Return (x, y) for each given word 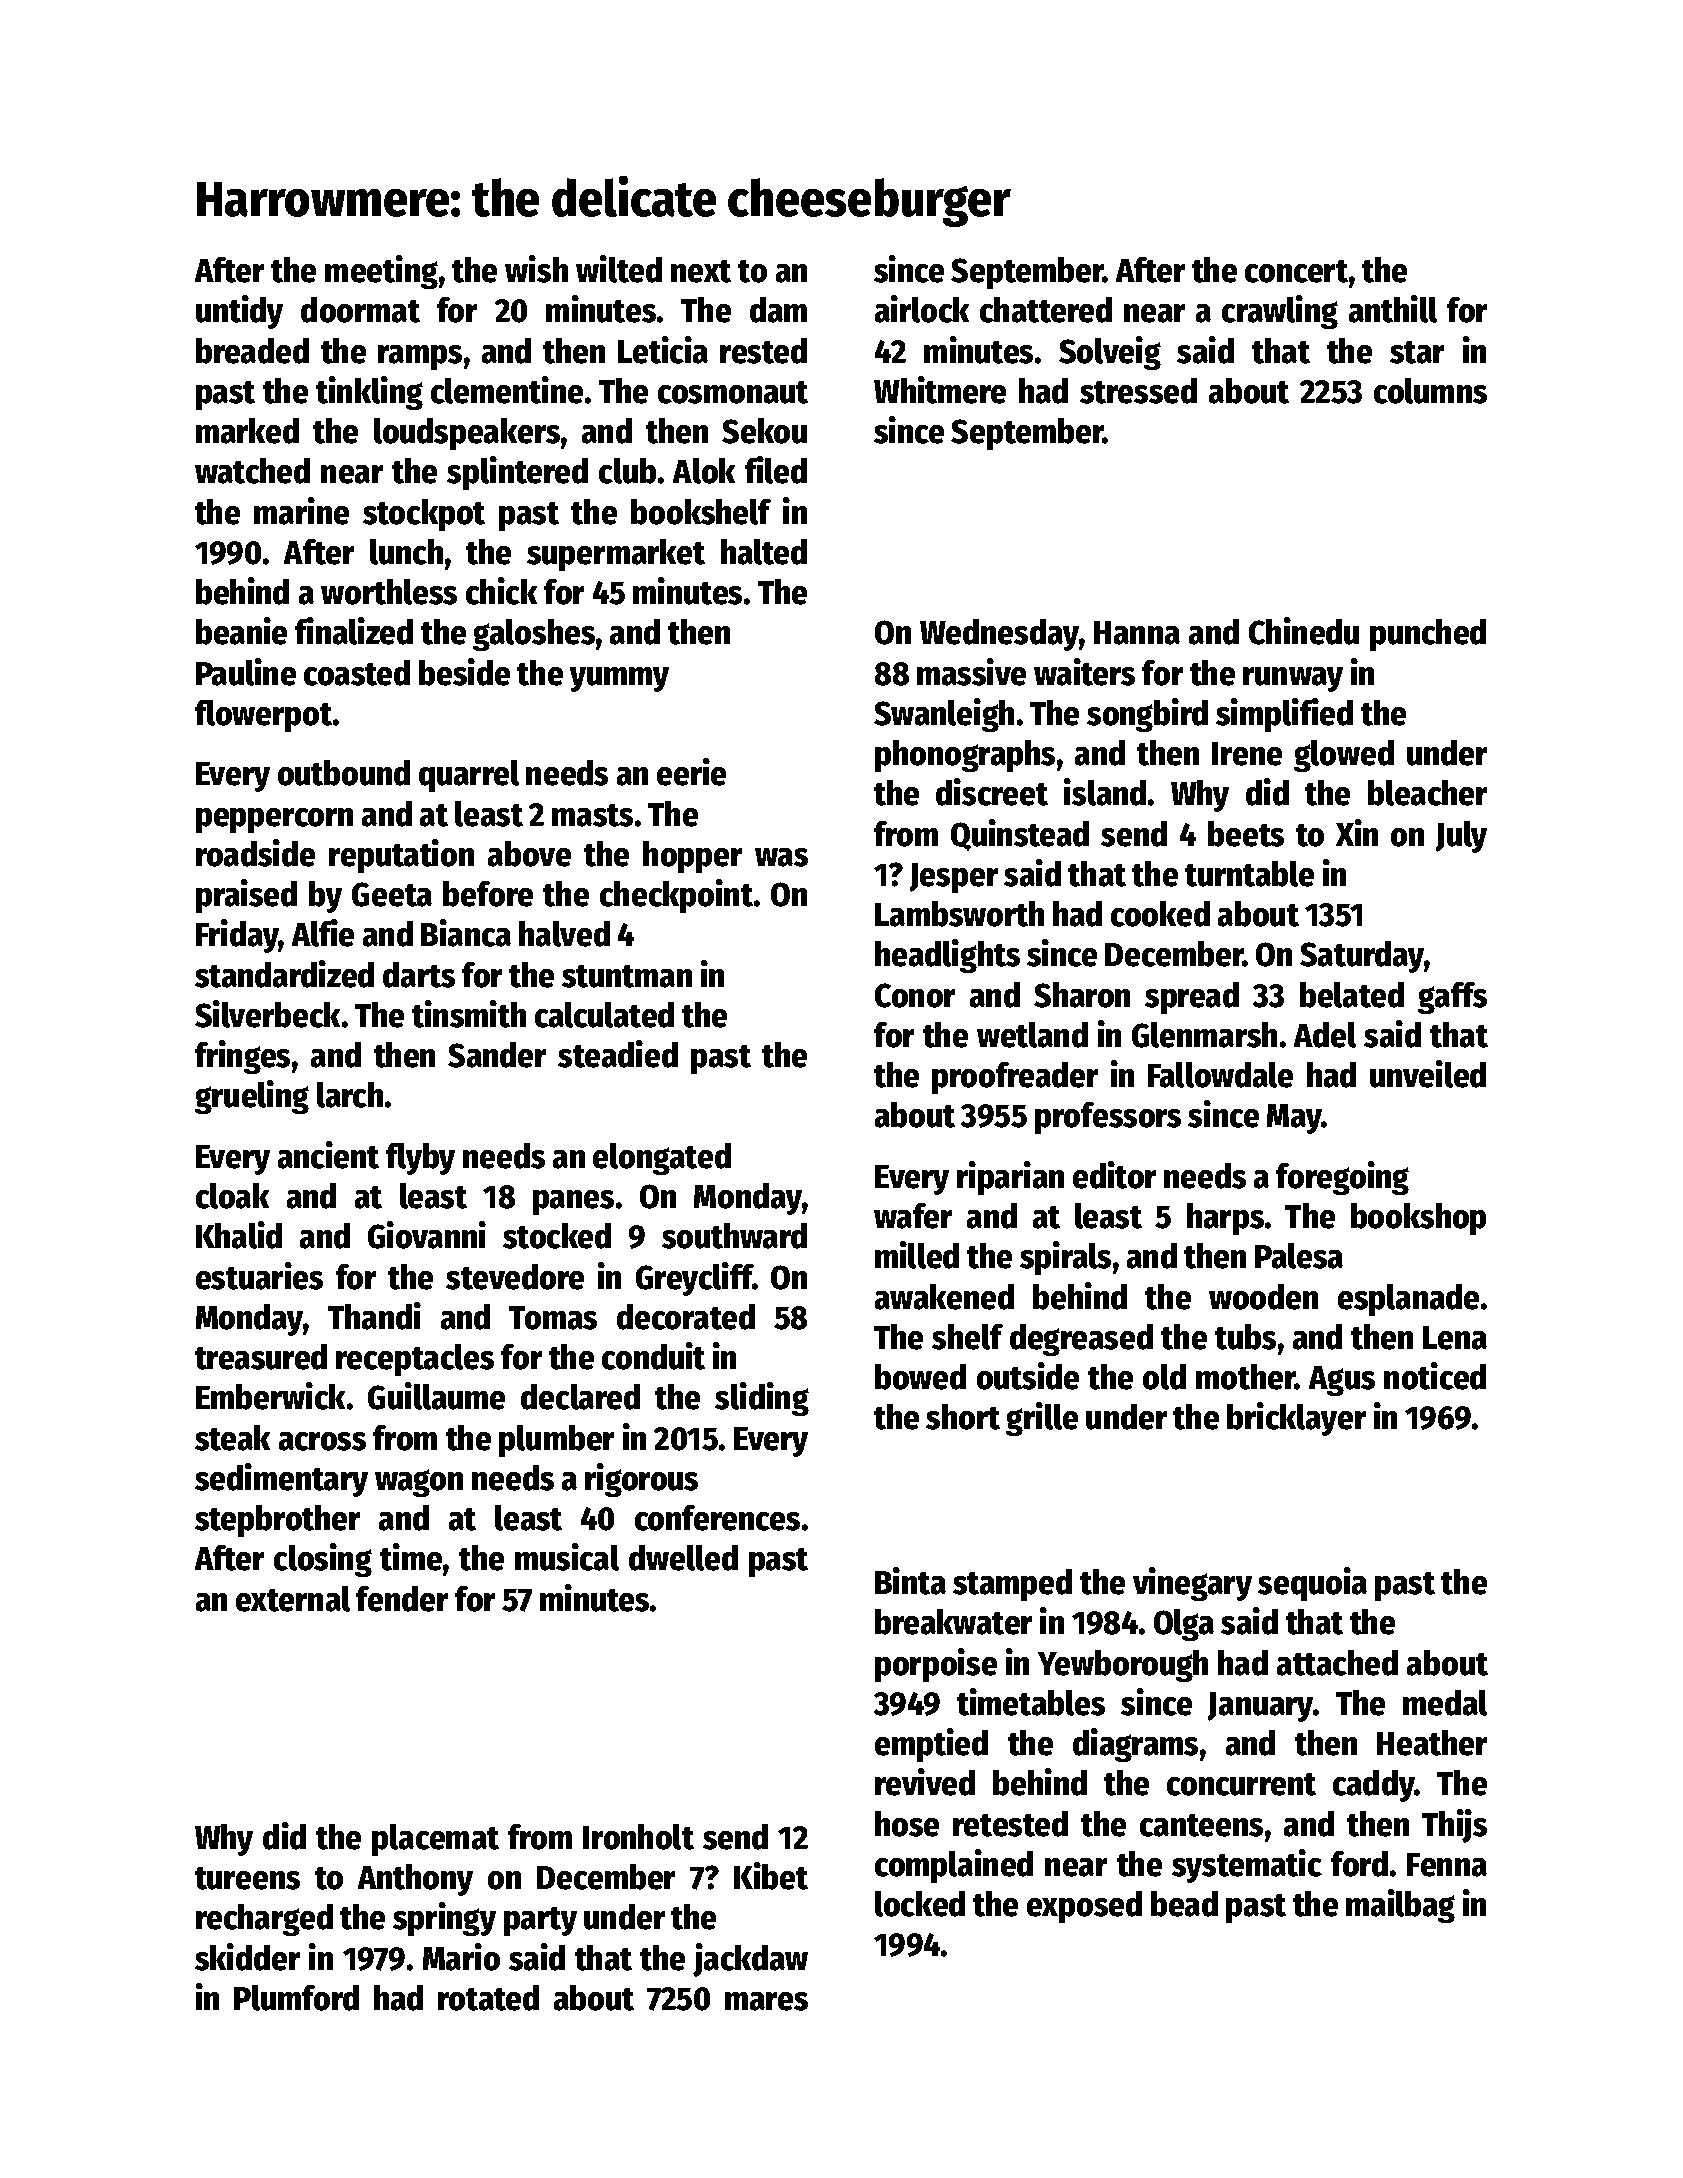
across (322, 1441)
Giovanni (427, 1235)
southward (734, 1236)
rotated (488, 1998)
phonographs (965, 756)
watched (252, 471)
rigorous (641, 1480)
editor (1114, 1175)
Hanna (1137, 633)
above (529, 854)
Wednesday (999, 635)
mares (766, 2001)
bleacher (1427, 793)
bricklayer (1296, 1419)
